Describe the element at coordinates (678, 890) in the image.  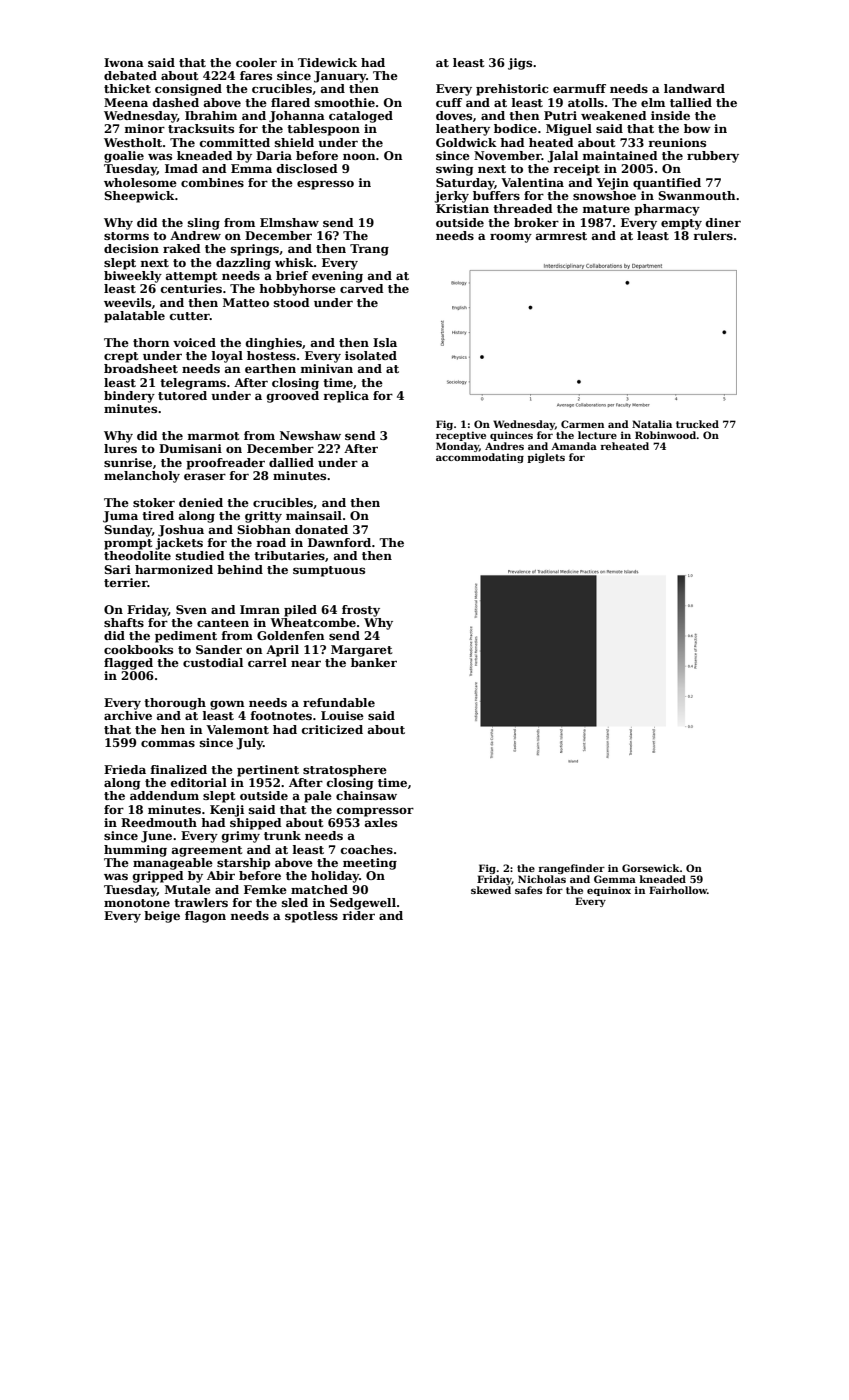
I see `Fairhollow` at that location.
